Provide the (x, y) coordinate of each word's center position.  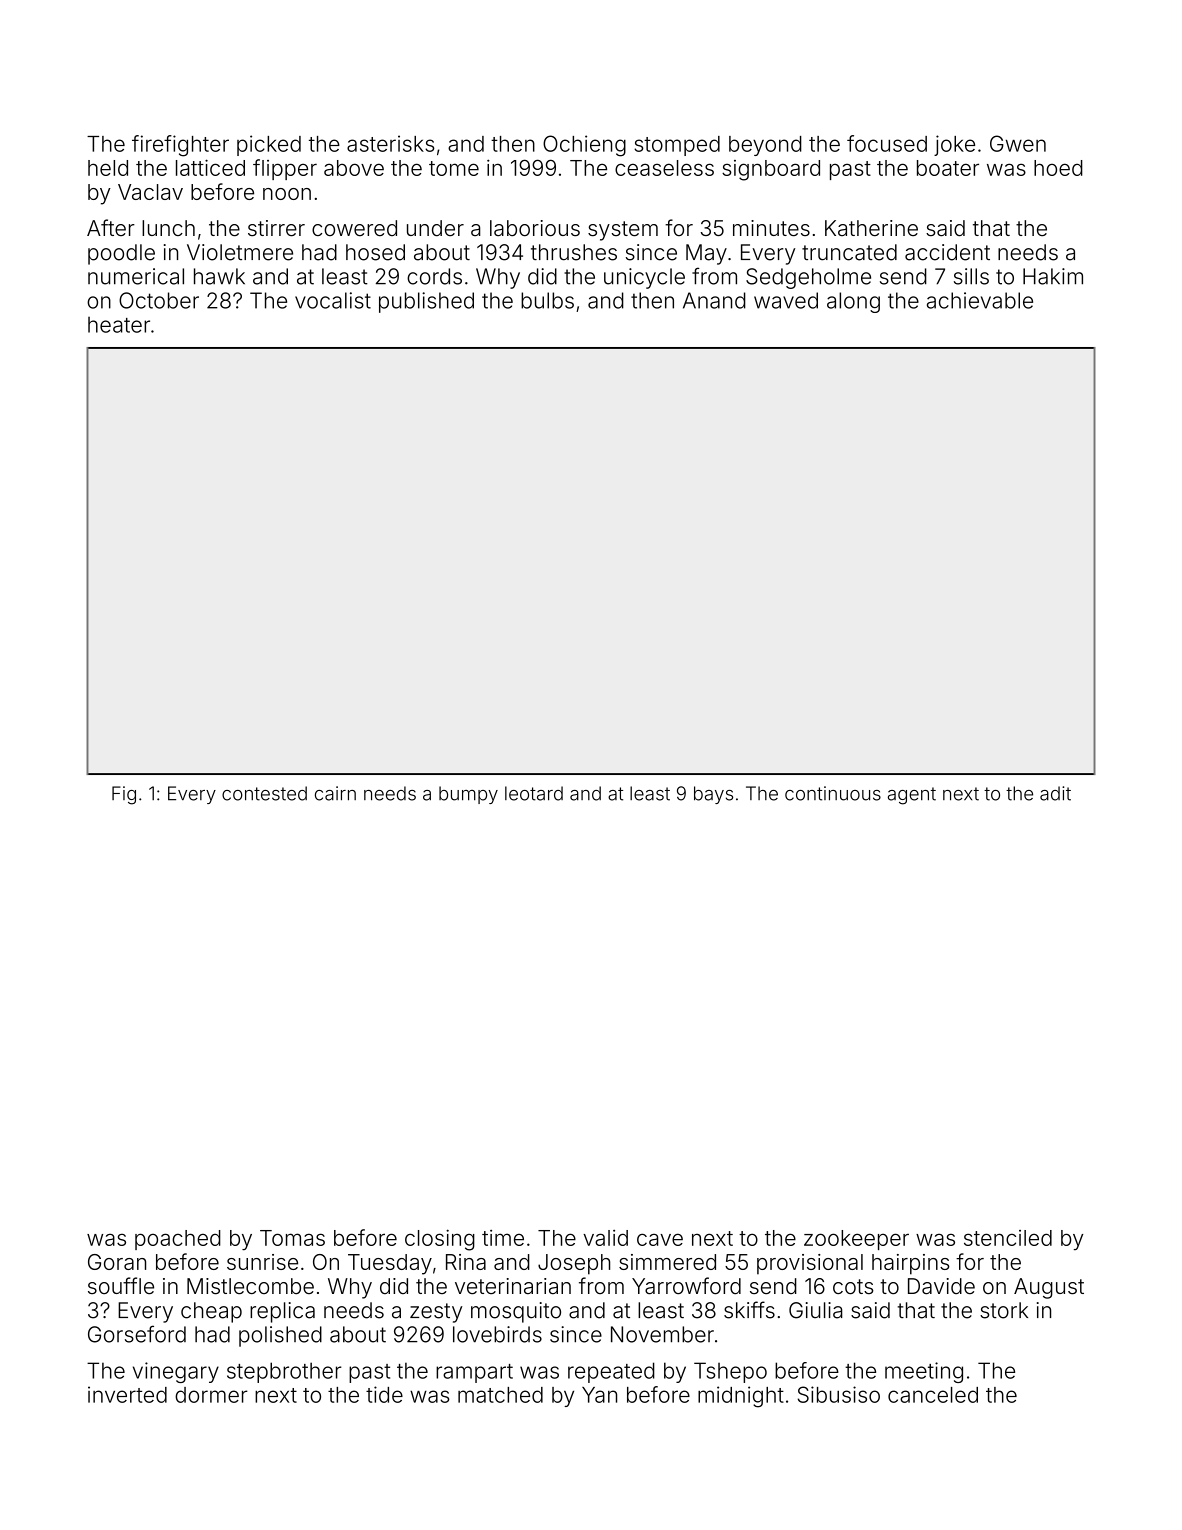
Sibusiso (839, 1394)
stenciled (1008, 1238)
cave (660, 1239)
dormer (211, 1395)
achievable (980, 300)
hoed (1058, 168)
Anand (714, 300)
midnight (741, 1397)
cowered (354, 228)
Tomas (292, 1238)
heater (119, 325)
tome (454, 168)
